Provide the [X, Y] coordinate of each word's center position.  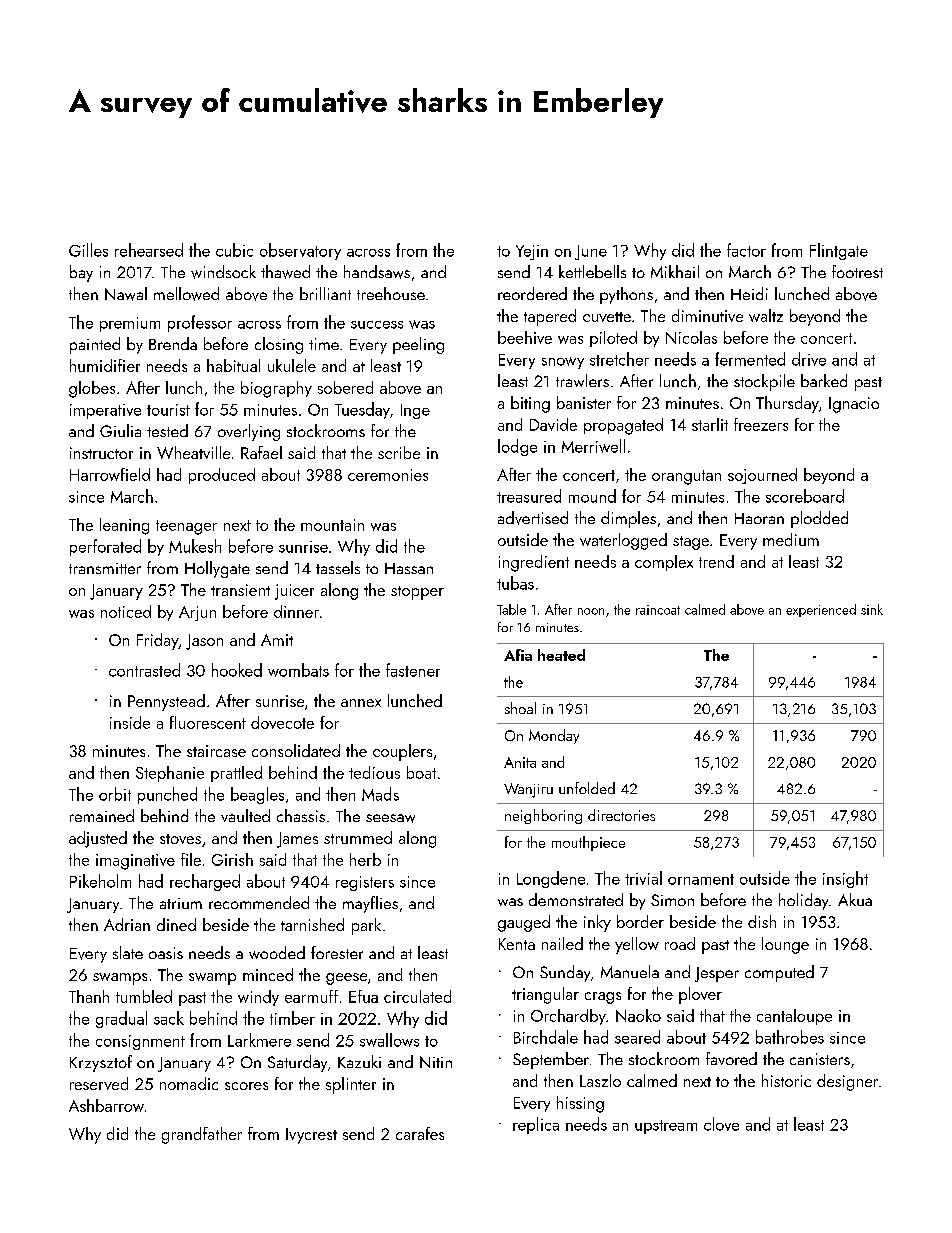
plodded [819, 519]
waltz [766, 315]
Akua [855, 899]
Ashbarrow [106, 1105]
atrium [181, 903]
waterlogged [623, 541]
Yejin [532, 252]
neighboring [543, 816]
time [324, 344]
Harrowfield [110, 474]
